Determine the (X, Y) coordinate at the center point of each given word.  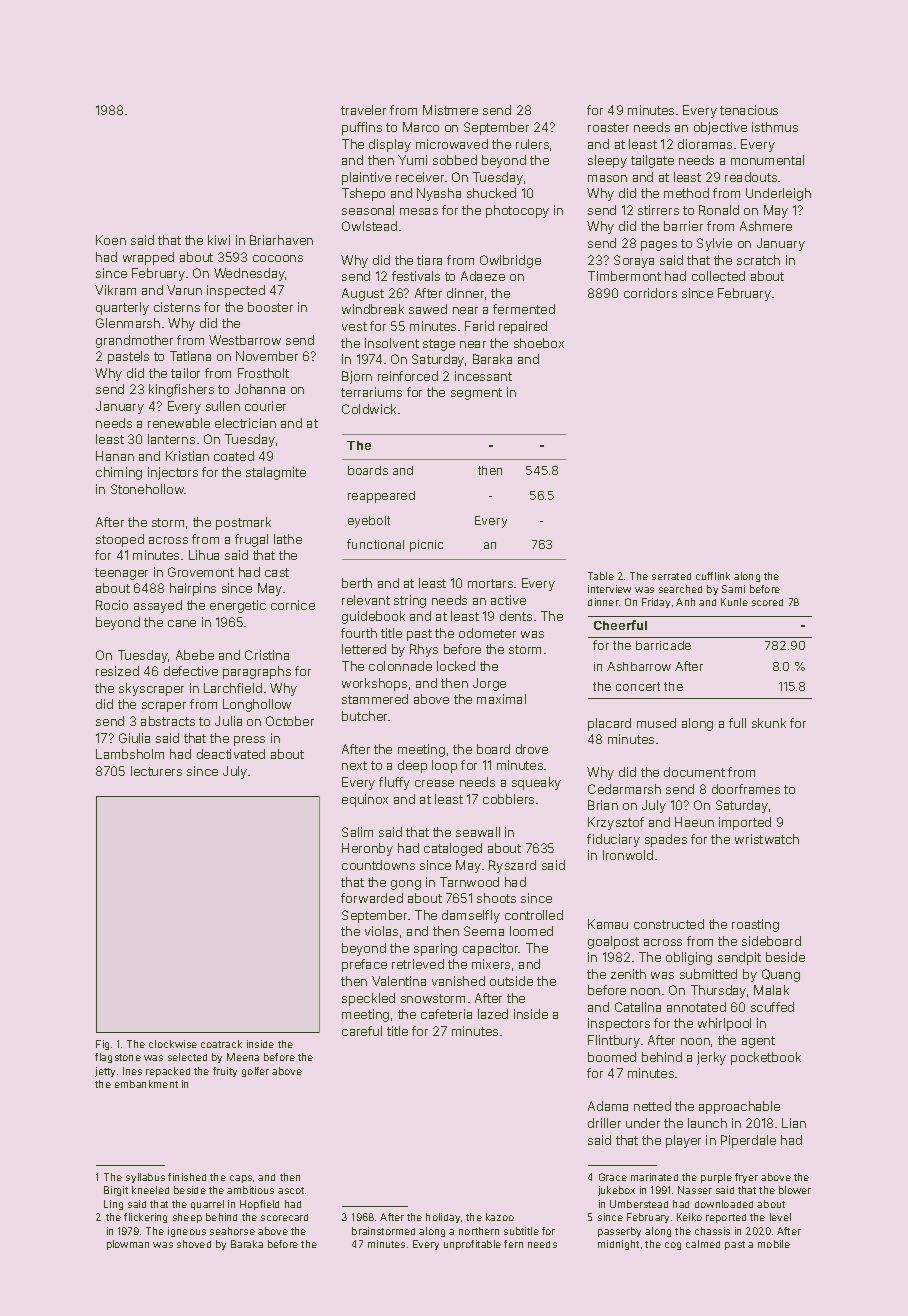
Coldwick (369, 409)
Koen (111, 240)
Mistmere (450, 110)
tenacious (749, 110)
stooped (120, 540)
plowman (128, 1245)
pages (659, 246)
